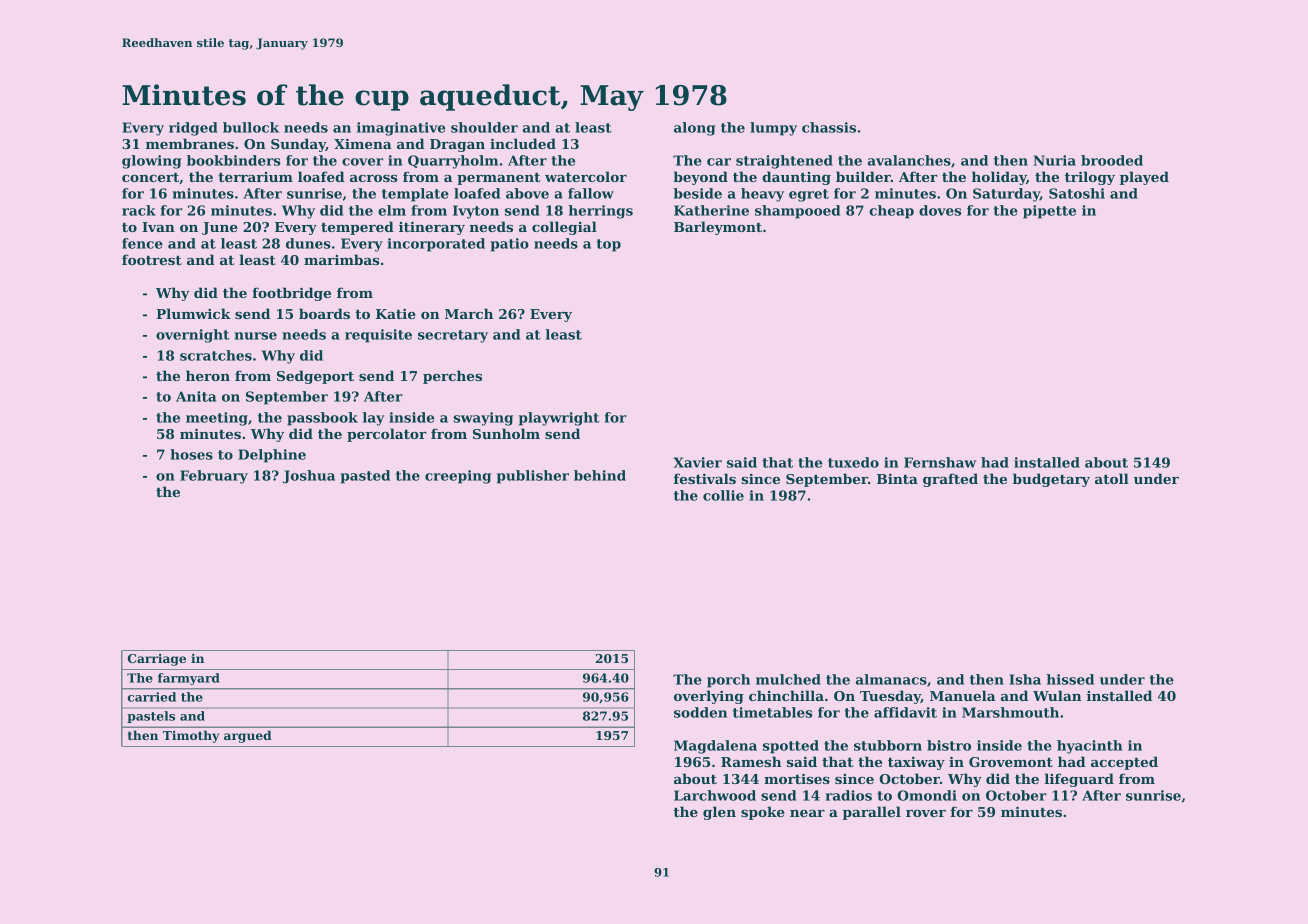  I want to click on footbridge, so click(291, 294).
